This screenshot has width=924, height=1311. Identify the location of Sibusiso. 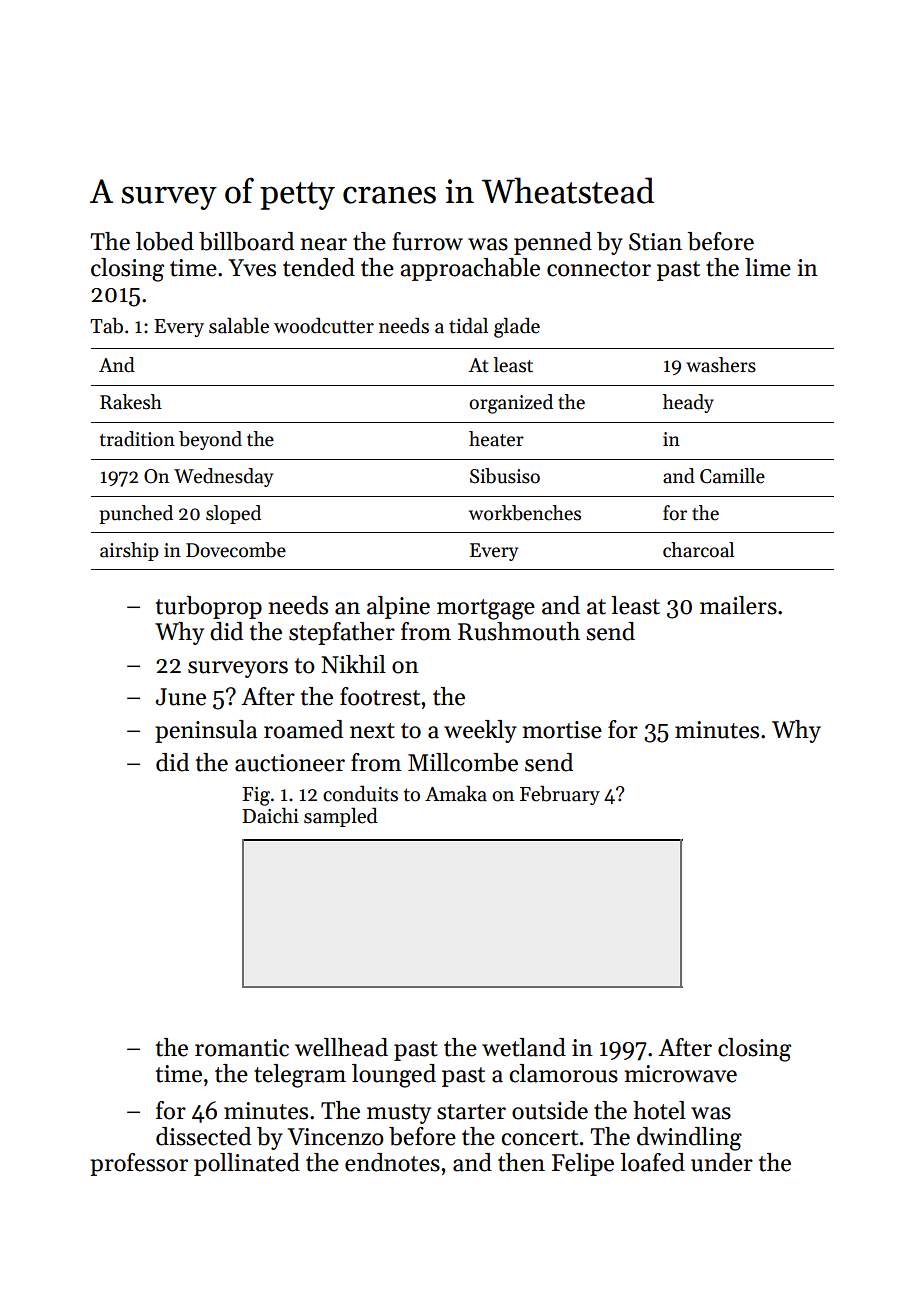
(505, 476).
